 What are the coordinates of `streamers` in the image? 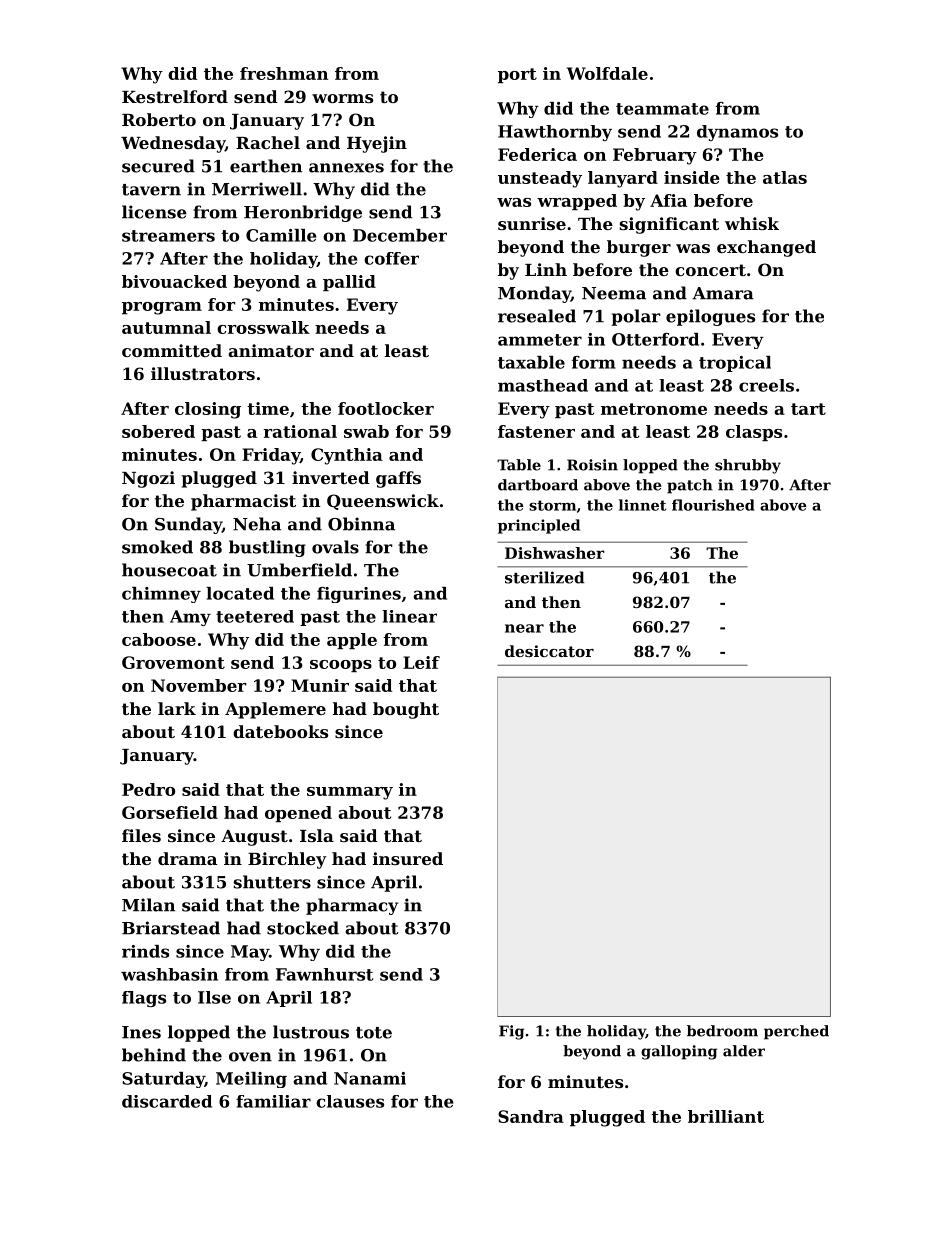 It's located at (168, 236).
